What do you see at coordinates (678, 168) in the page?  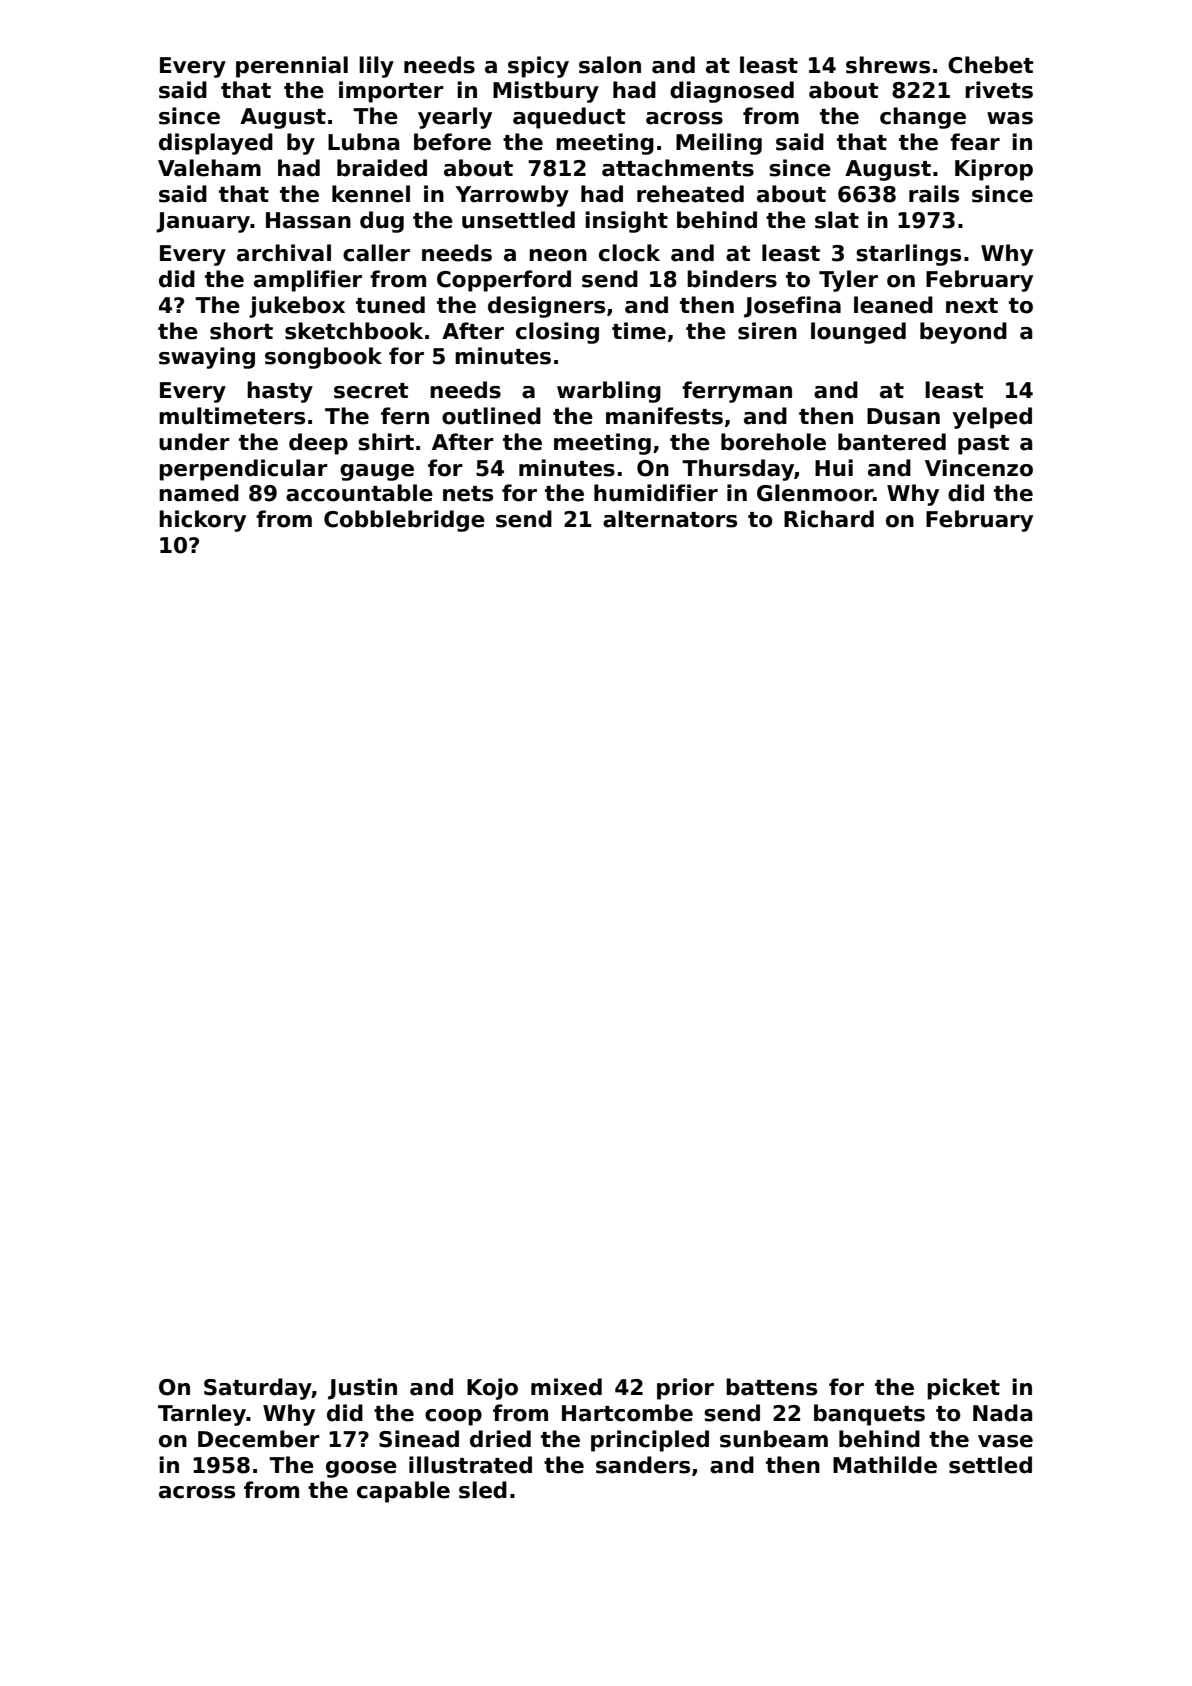 I see `attachments` at bounding box center [678, 168].
